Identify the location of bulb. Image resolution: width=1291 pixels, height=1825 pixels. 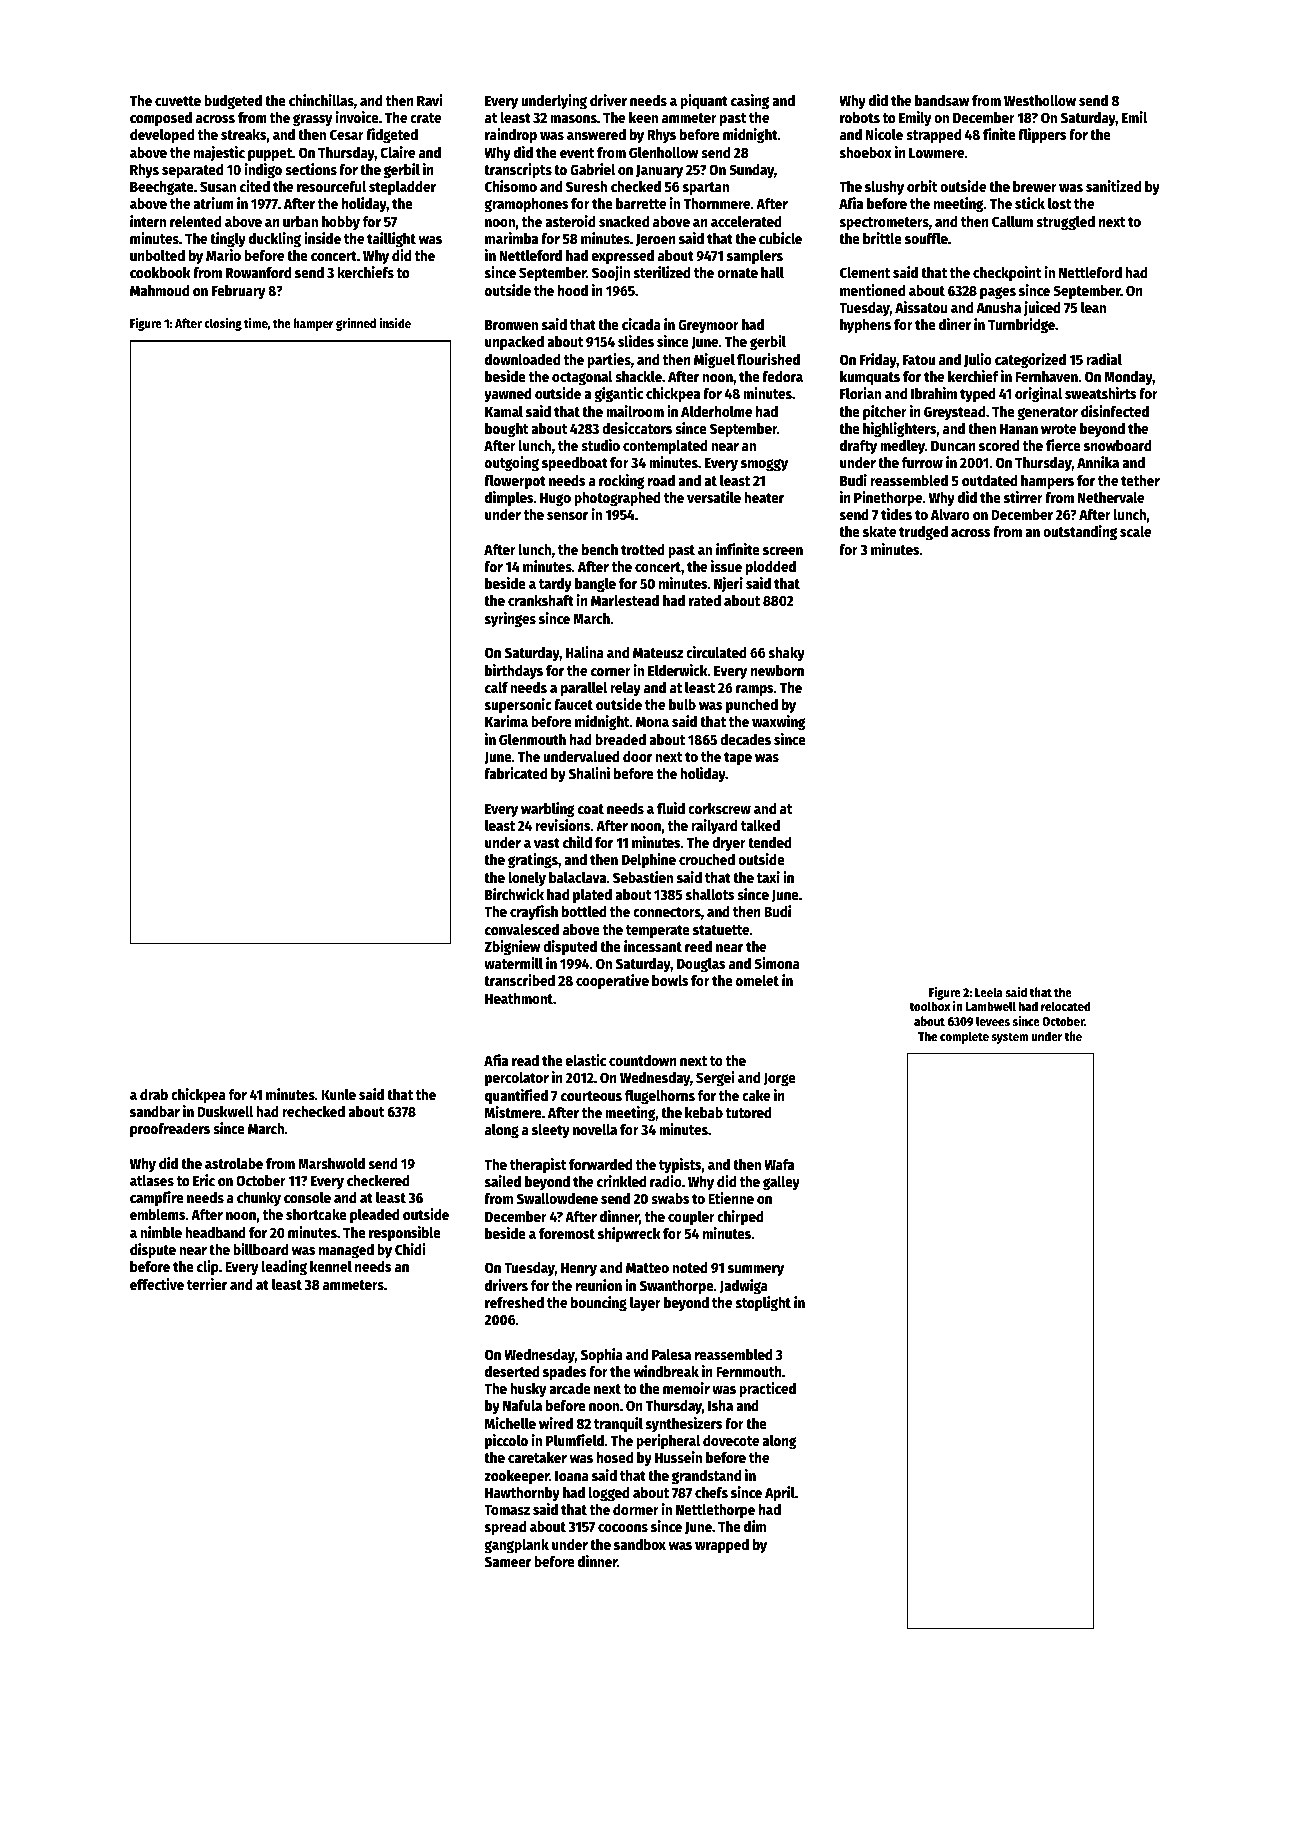
(682, 704).
